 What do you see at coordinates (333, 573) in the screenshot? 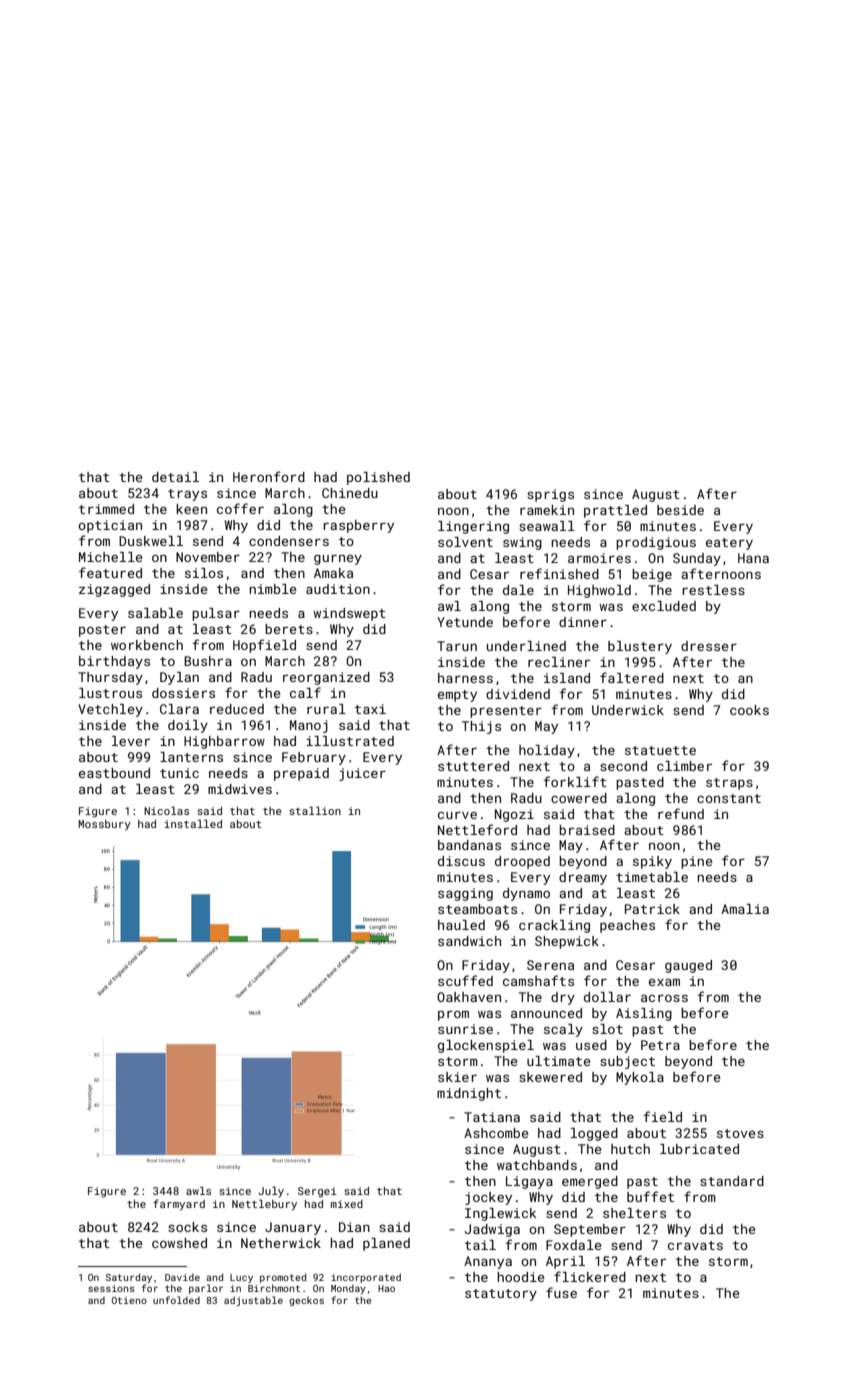
I see `Amaka` at bounding box center [333, 573].
